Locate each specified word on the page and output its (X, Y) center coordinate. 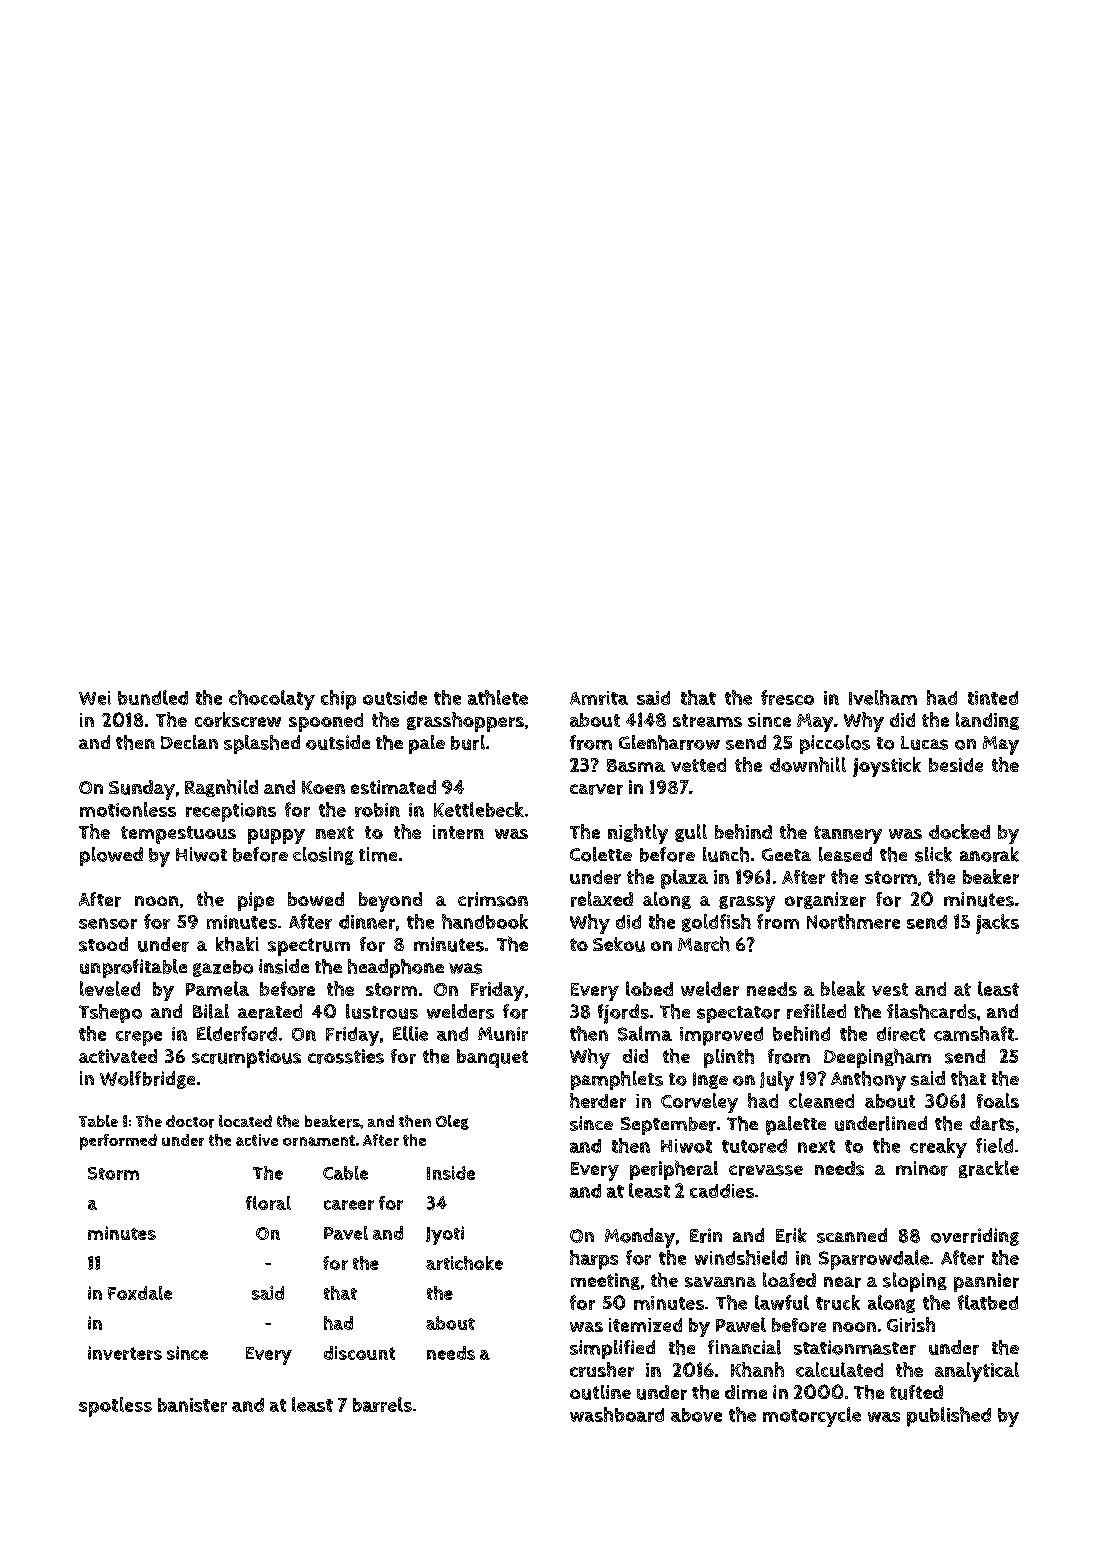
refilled (816, 1011)
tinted (993, 698)
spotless (115, 1407)
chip (338, 700)
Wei (95, 698)
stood (103, 944)
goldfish (716, 923)
